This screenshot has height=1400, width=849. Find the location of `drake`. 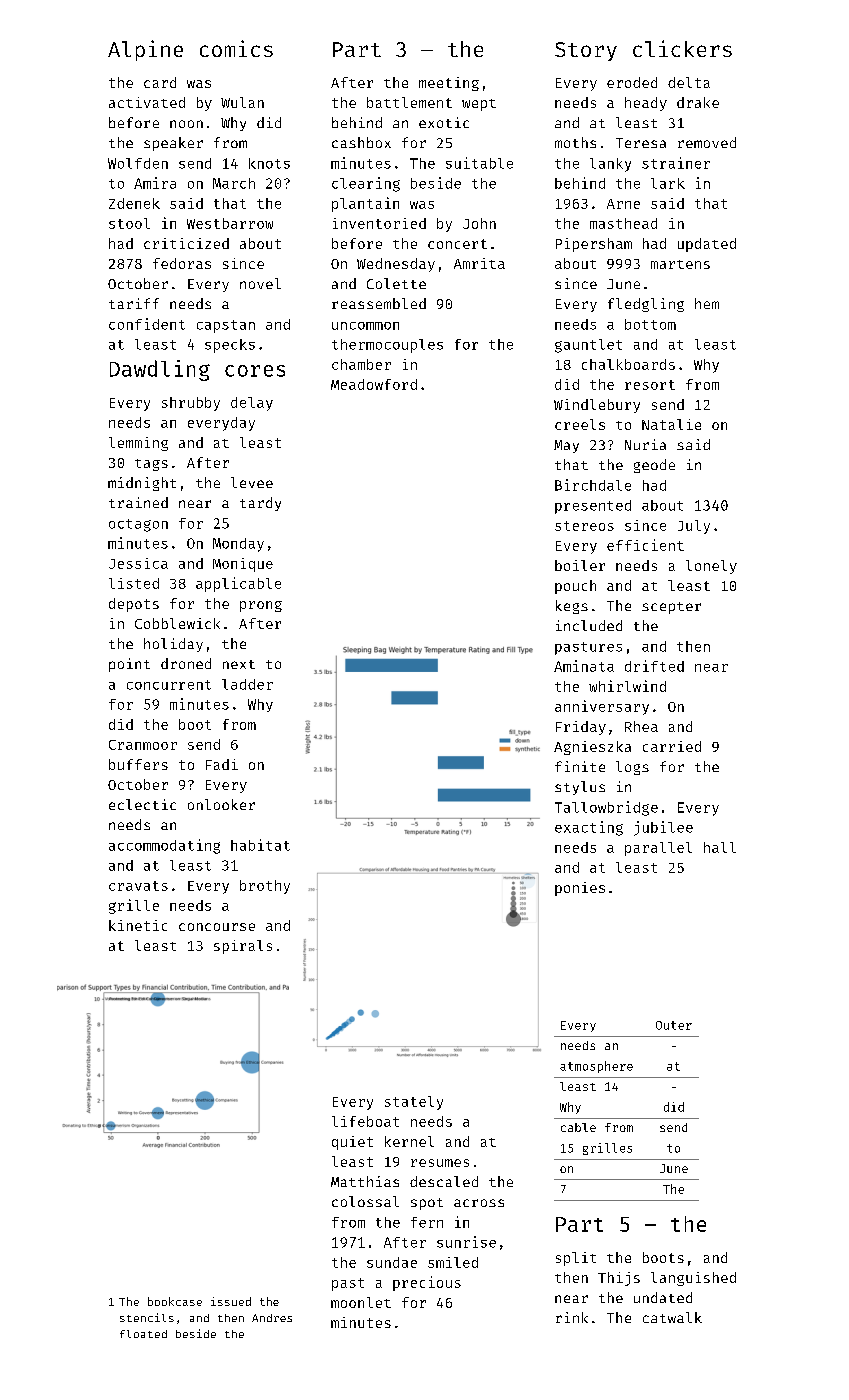

drake is located at coordinates (698, 102).
